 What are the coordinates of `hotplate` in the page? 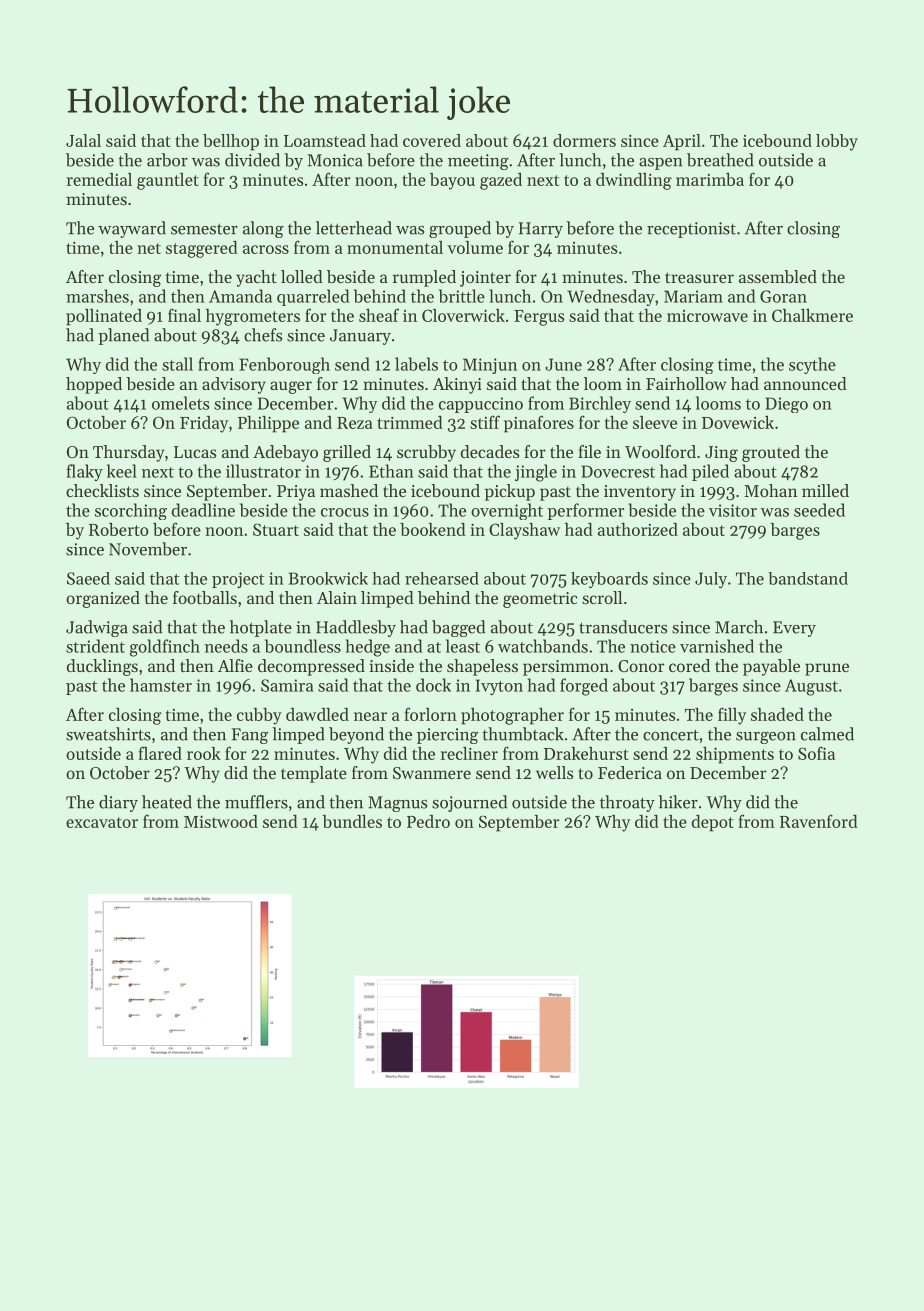 It's located at (261, 628).
